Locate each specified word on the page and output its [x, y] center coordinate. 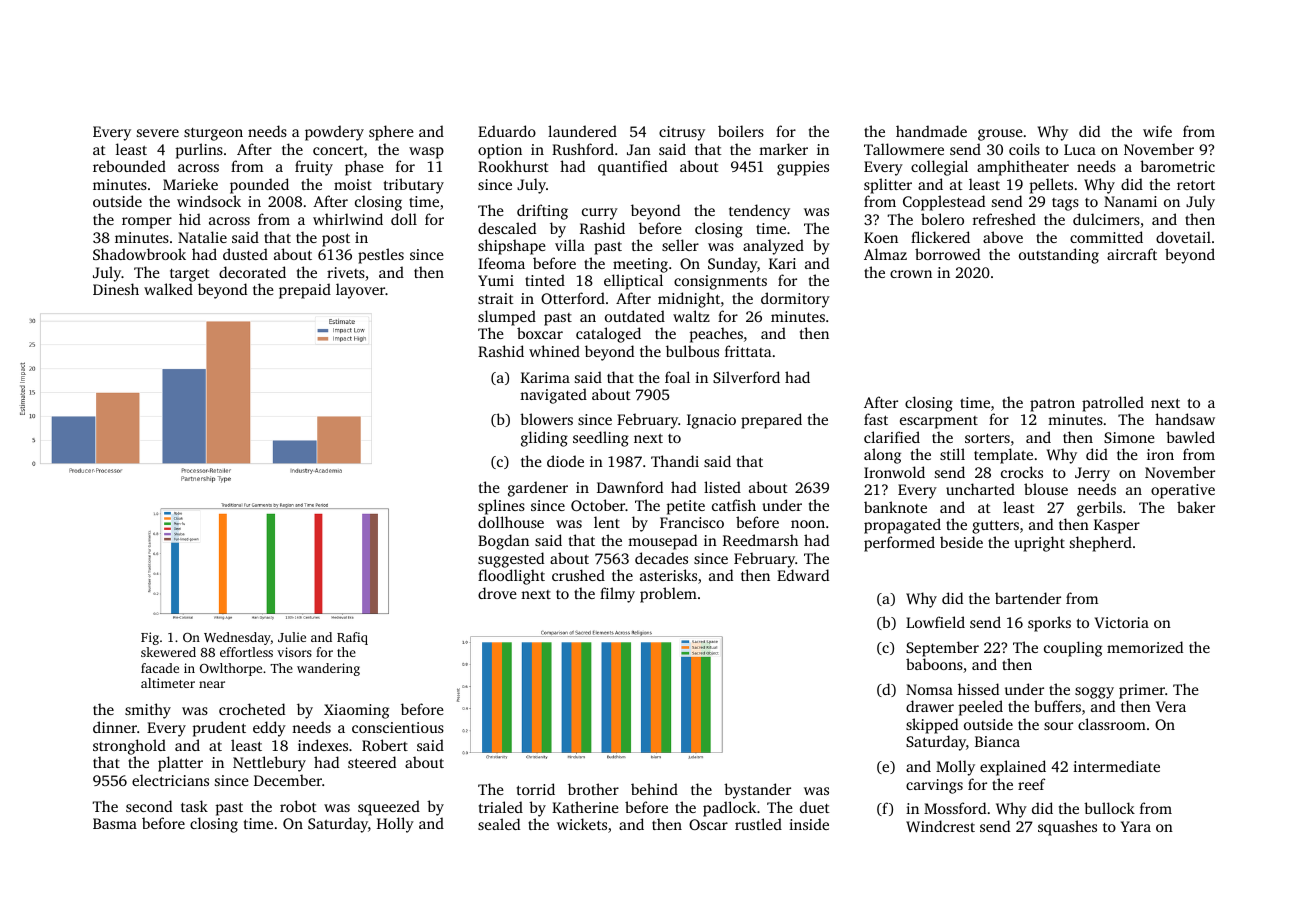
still [952, 454]
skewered [168, 652]
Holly [395, 825]
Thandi [675, 461]
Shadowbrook [139, 254]
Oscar [708, 824]
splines [501, 507]
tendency [759, 212]
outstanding [1059, 256]
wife [1157, 131]
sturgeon [213, 134]
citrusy [682, 133]
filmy [617, 595]
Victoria [1122, 623]
